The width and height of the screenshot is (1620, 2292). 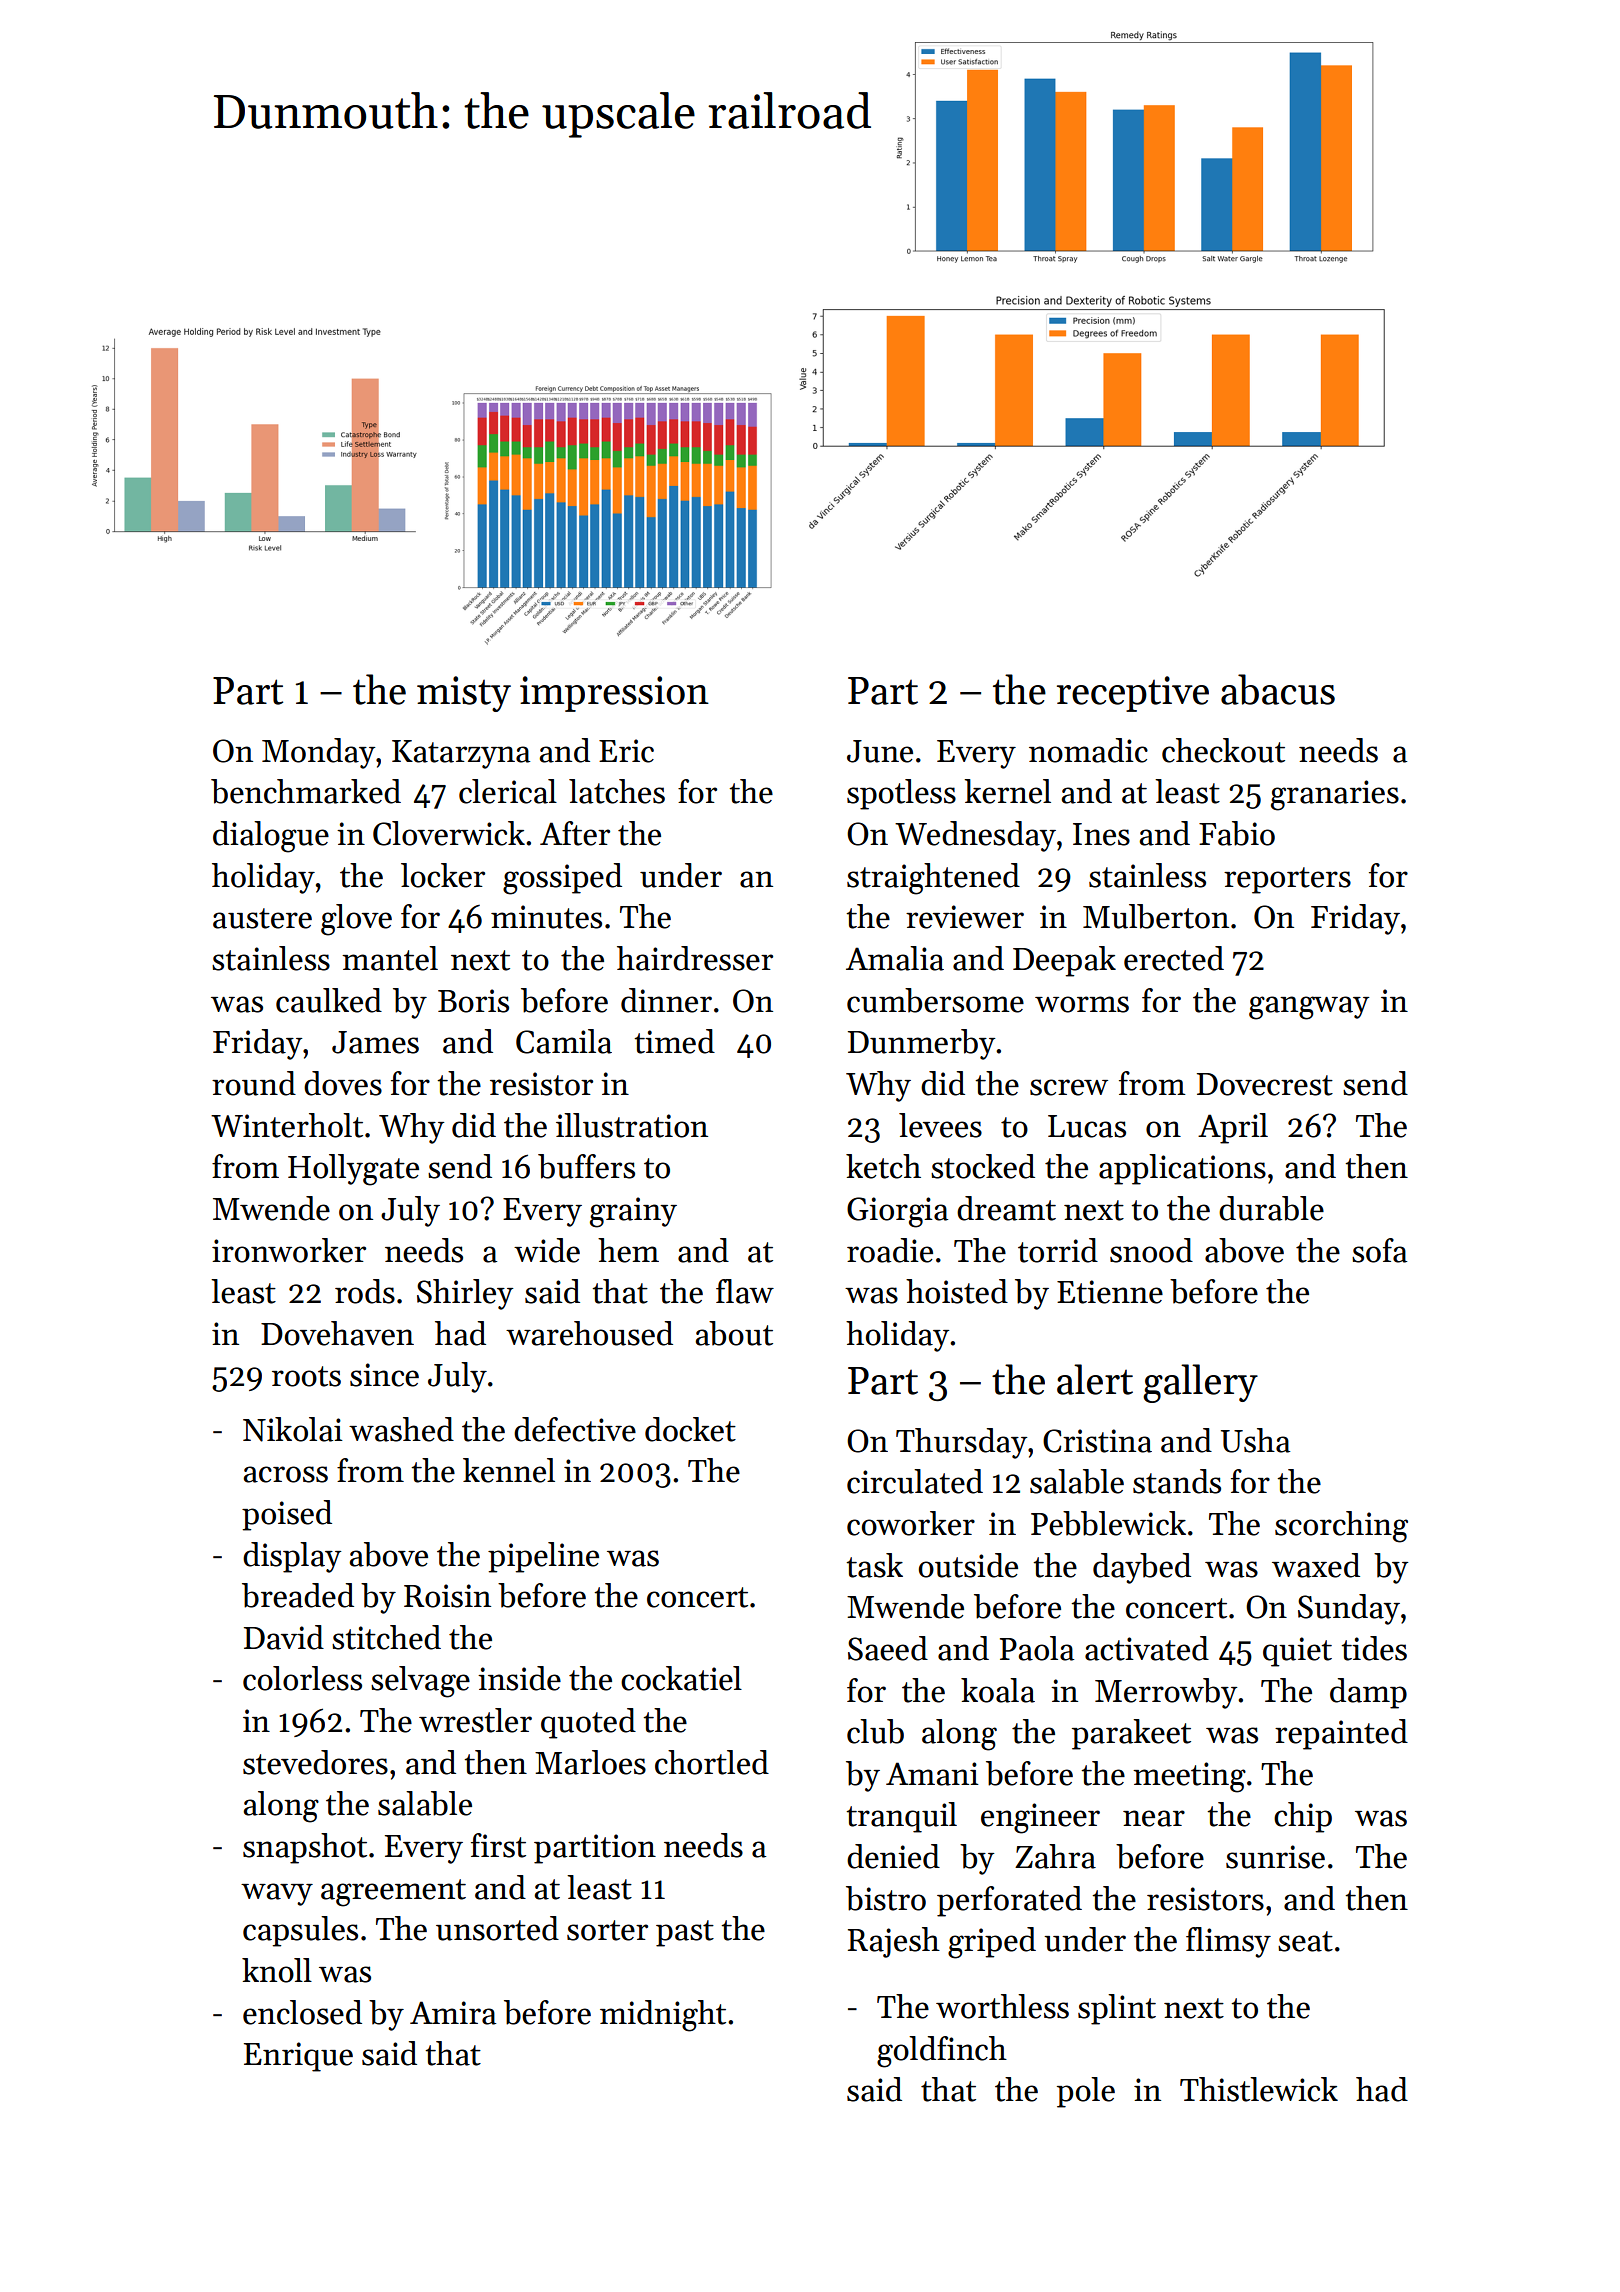 I want to click on task, so click(x=874, y=1565).
